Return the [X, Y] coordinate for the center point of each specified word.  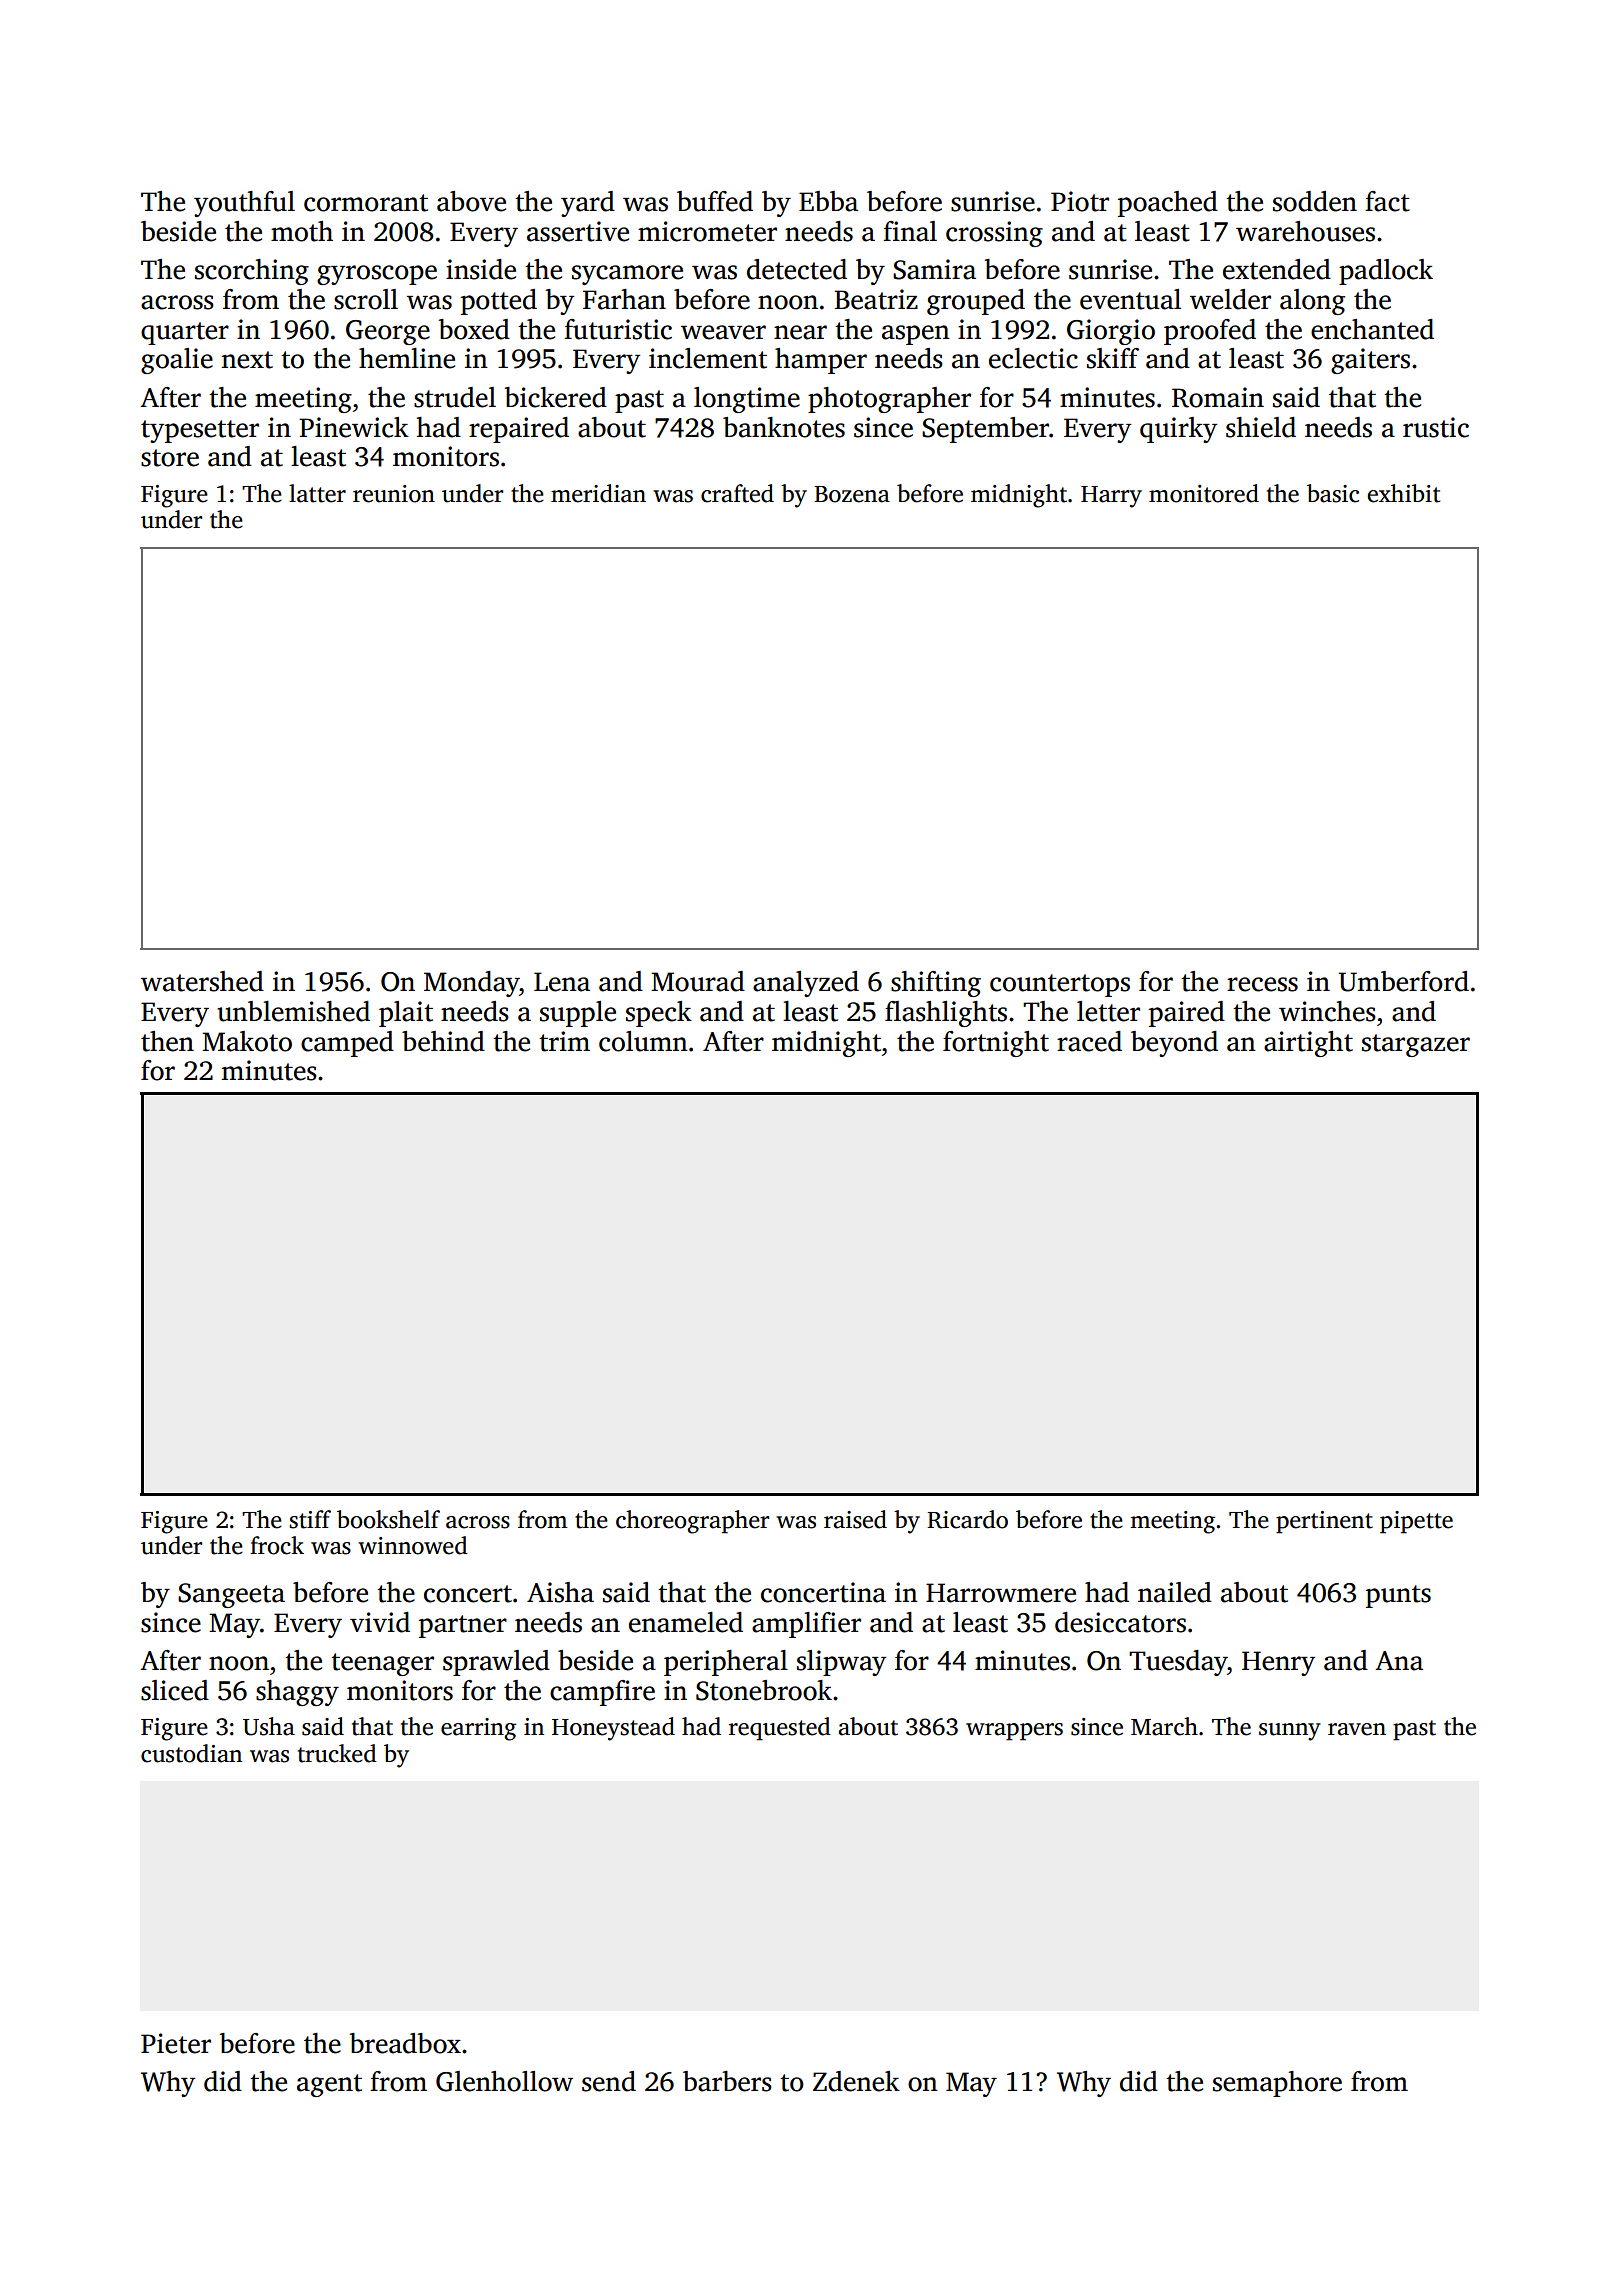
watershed [202, 981]
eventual [1130, 299]
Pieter [176, 2043]
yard [588, 204]
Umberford [1404, 981]
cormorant [366, 203]
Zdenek [856, 2081]
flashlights [946, 1014]
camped [347, 1044]
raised [855, 1519]
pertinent [1324, 1522]
